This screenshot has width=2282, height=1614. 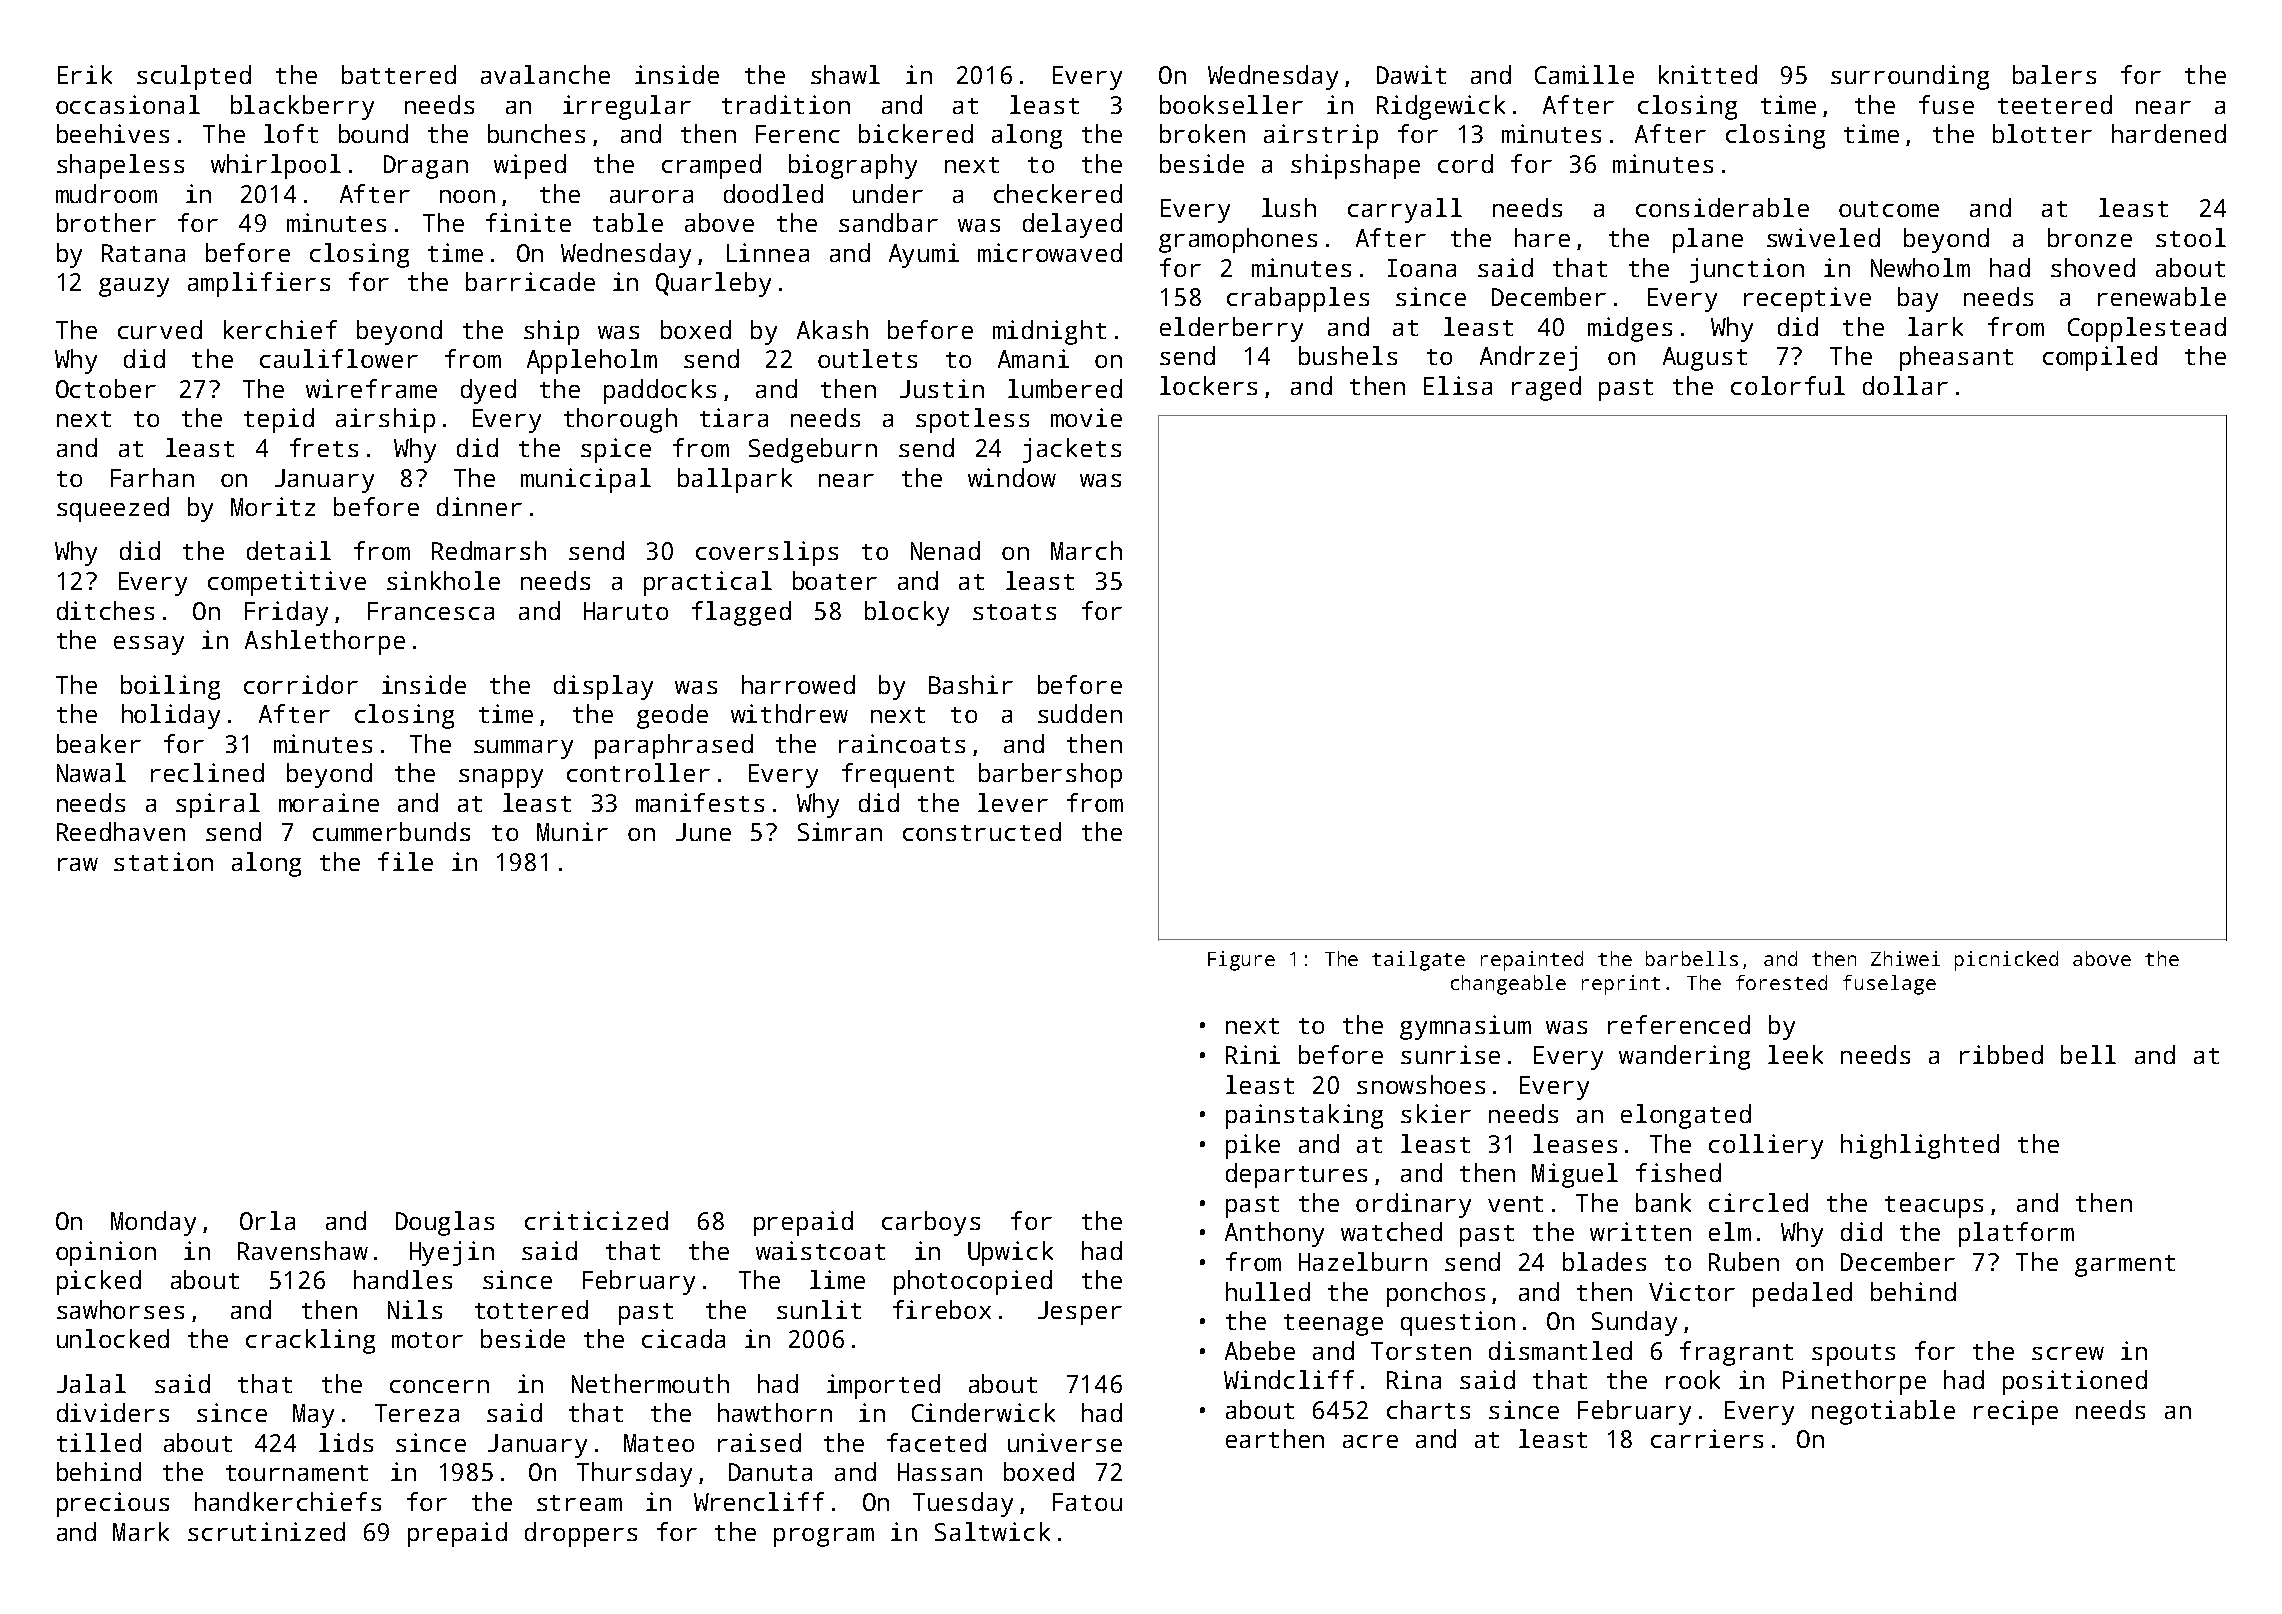 I want to click on Erik, so click(x=85, y=74).
